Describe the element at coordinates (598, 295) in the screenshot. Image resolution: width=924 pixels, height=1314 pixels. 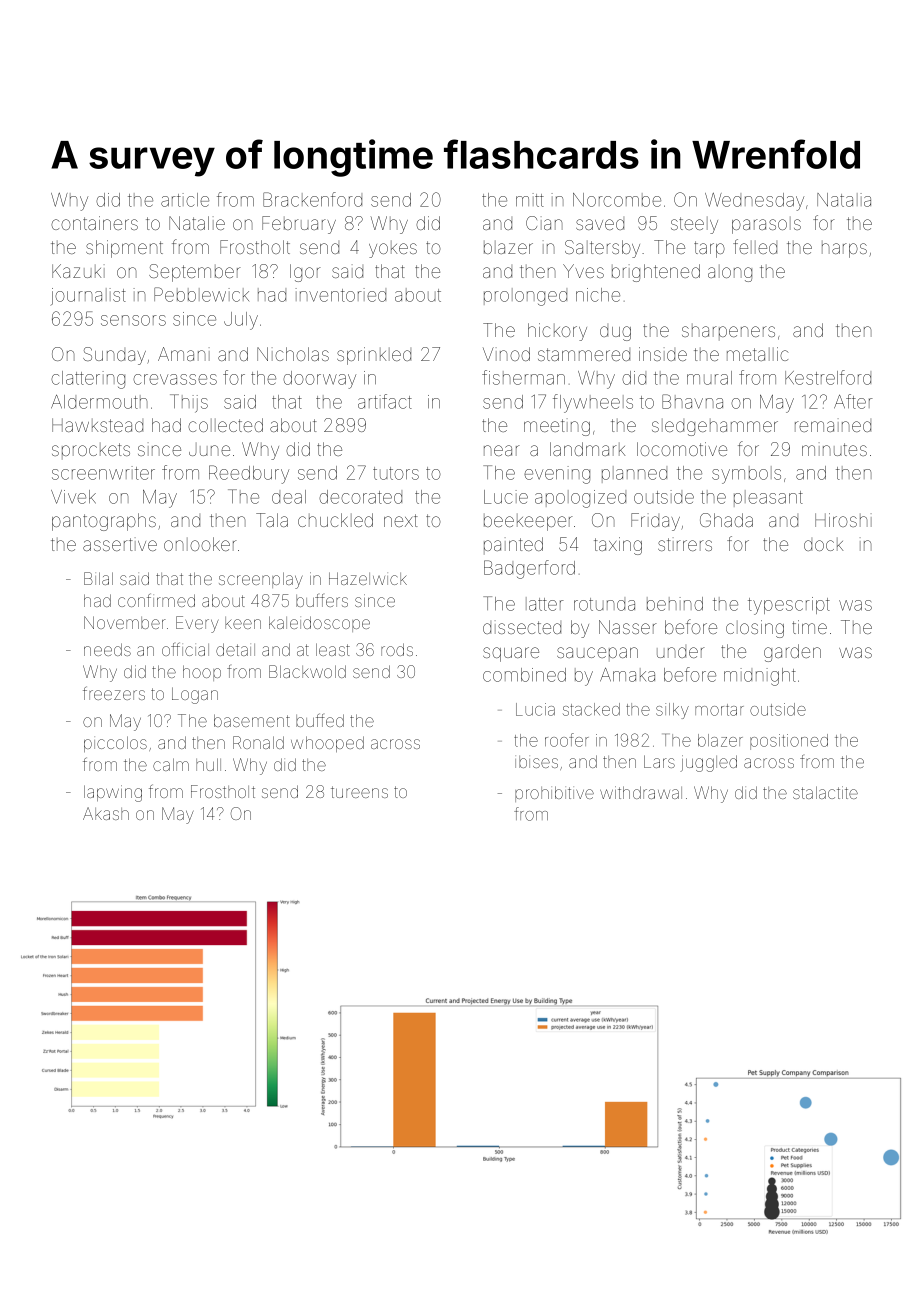
I see `niche` at that location.
